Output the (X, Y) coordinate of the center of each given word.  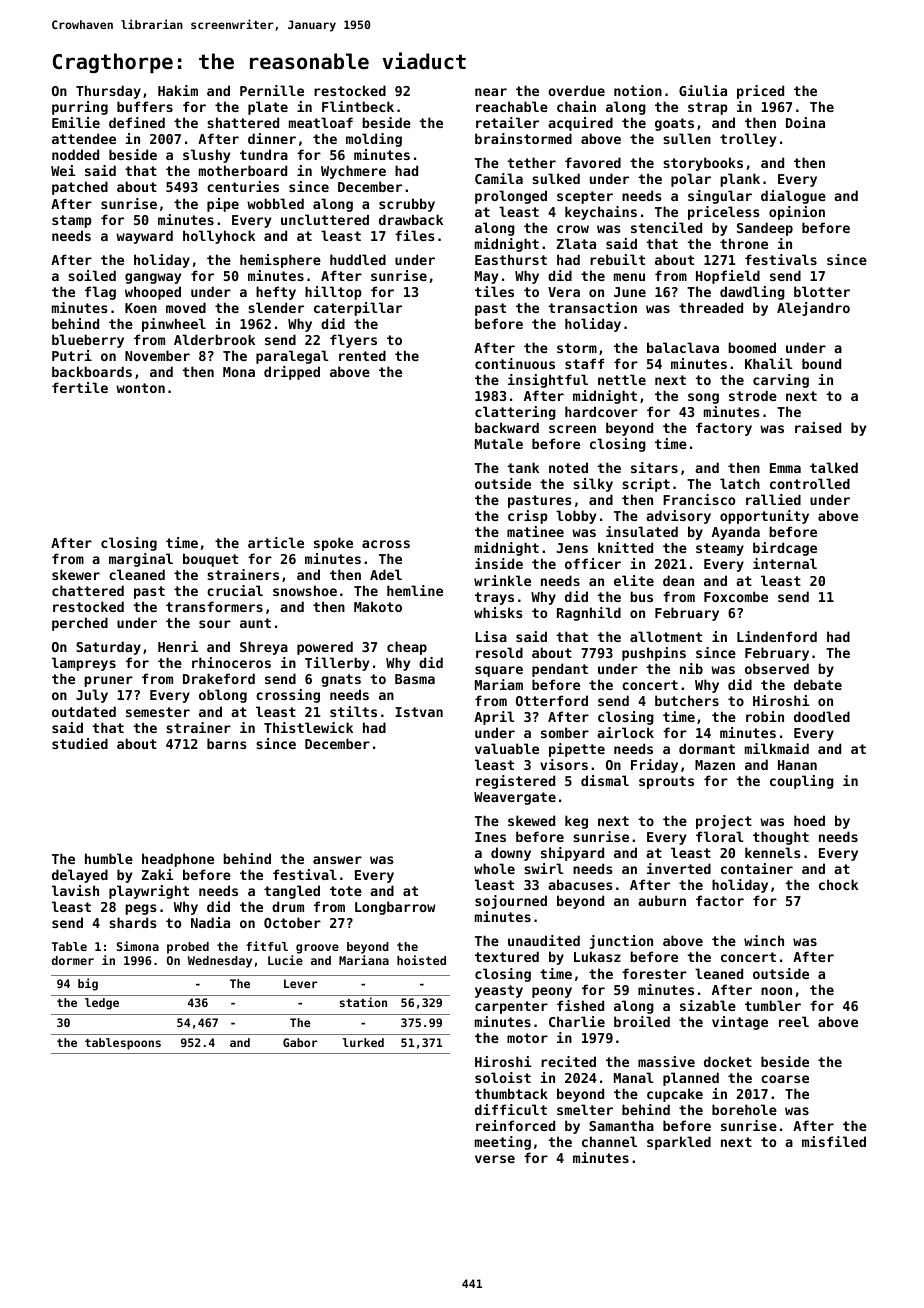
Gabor (300, 1042)
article (276, 542)
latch (740, 483)
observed (777, 668)
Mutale (499, 443)
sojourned (511, 902)
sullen (687, 138)
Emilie (76, 122)
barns (227, 743)
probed (188, 948)
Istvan (419, 712)
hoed (809, 820)
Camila (499, 178)
